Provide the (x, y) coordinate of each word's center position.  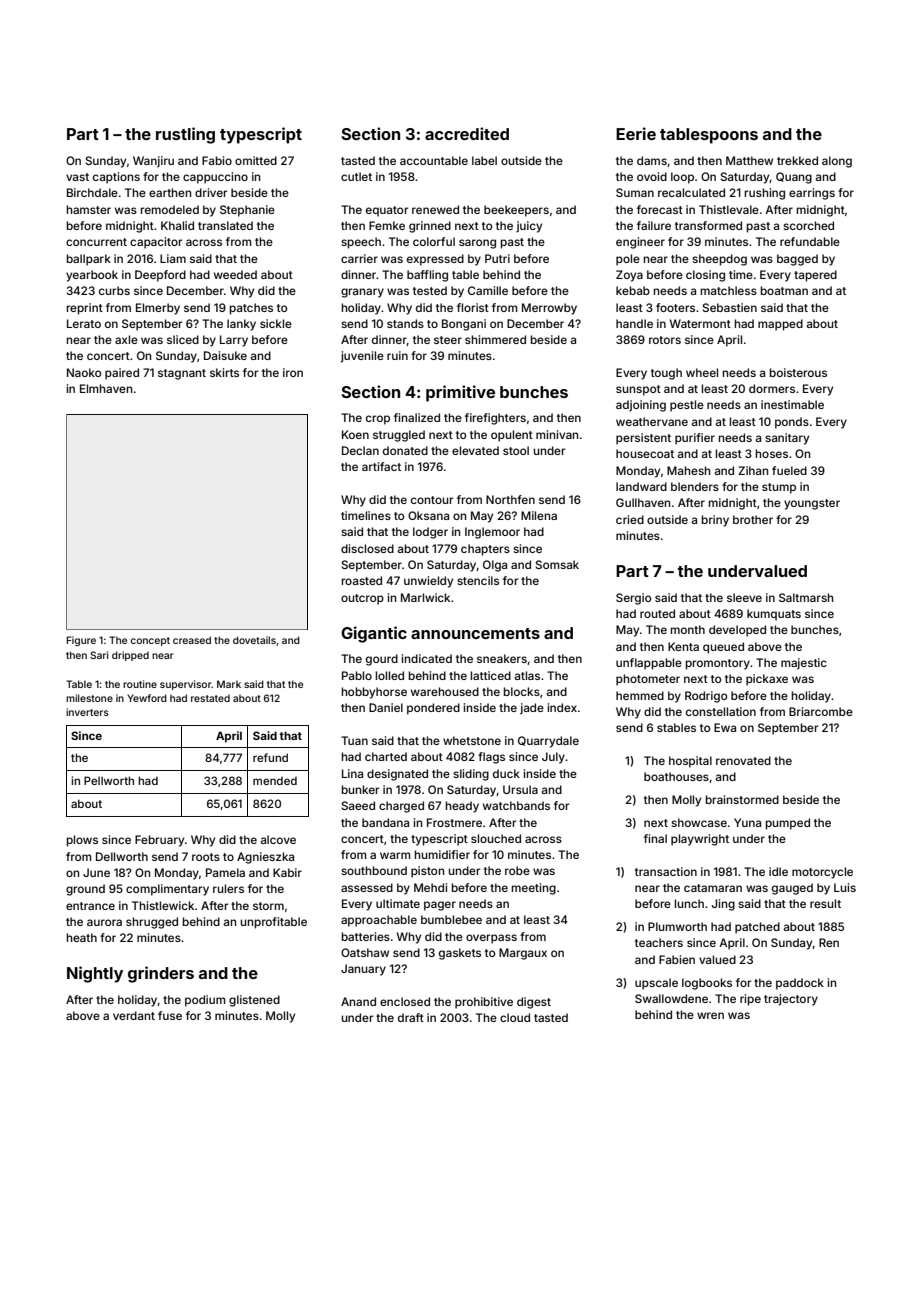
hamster (89, 209)
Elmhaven (106, 388)
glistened (254, 1001)
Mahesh (688, 470)
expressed (435, 260)
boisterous (798, 372)
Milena (539, 515)
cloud (515, 1017)
